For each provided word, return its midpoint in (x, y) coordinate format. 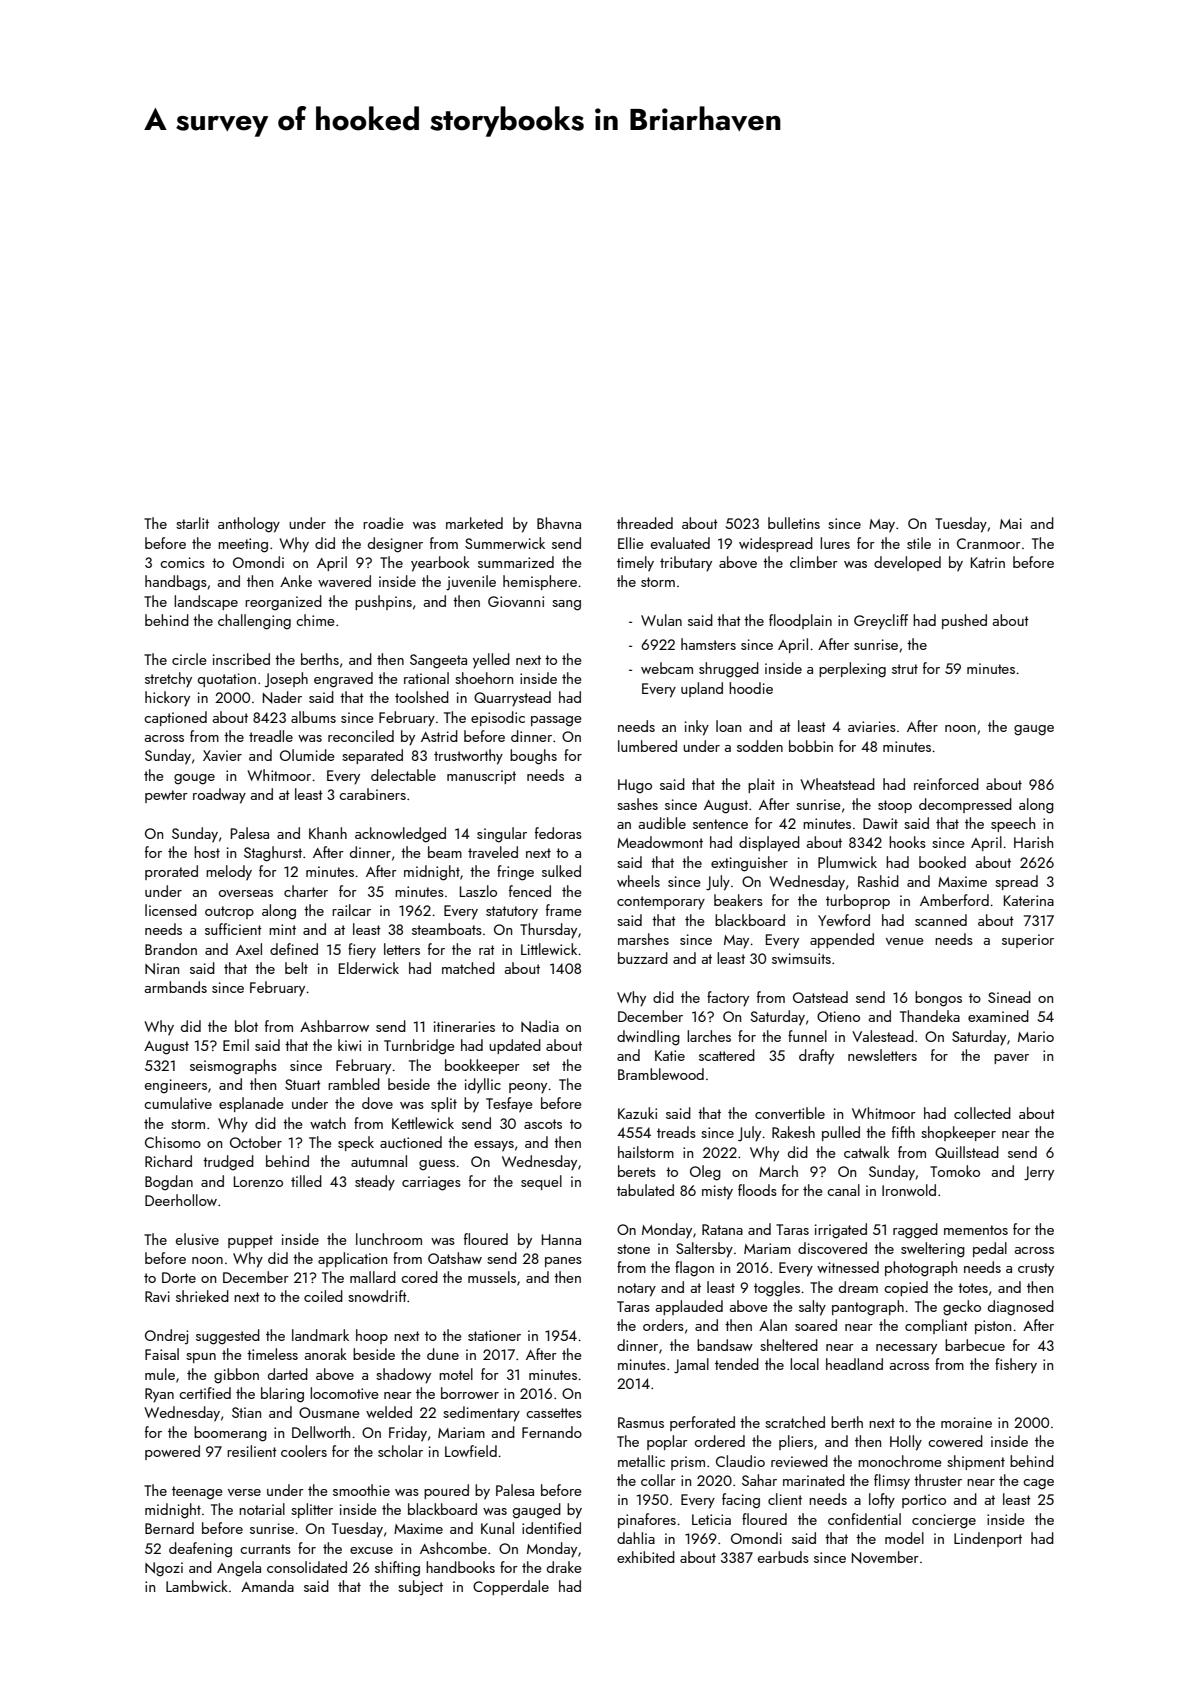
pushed (964, 621)
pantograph (868, 1308)
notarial (262, 1509)
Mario (1036, 1036)
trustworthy (468, 757)
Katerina (1029, 900)
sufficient (233, 929)
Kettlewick (423, 1123)
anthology (249, 525)
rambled (354, 1084)
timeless (272, 1354)
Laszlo (478, 891)
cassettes (554, 1413)
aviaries (872, 726)
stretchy (168, 680)
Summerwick (505, 543)
